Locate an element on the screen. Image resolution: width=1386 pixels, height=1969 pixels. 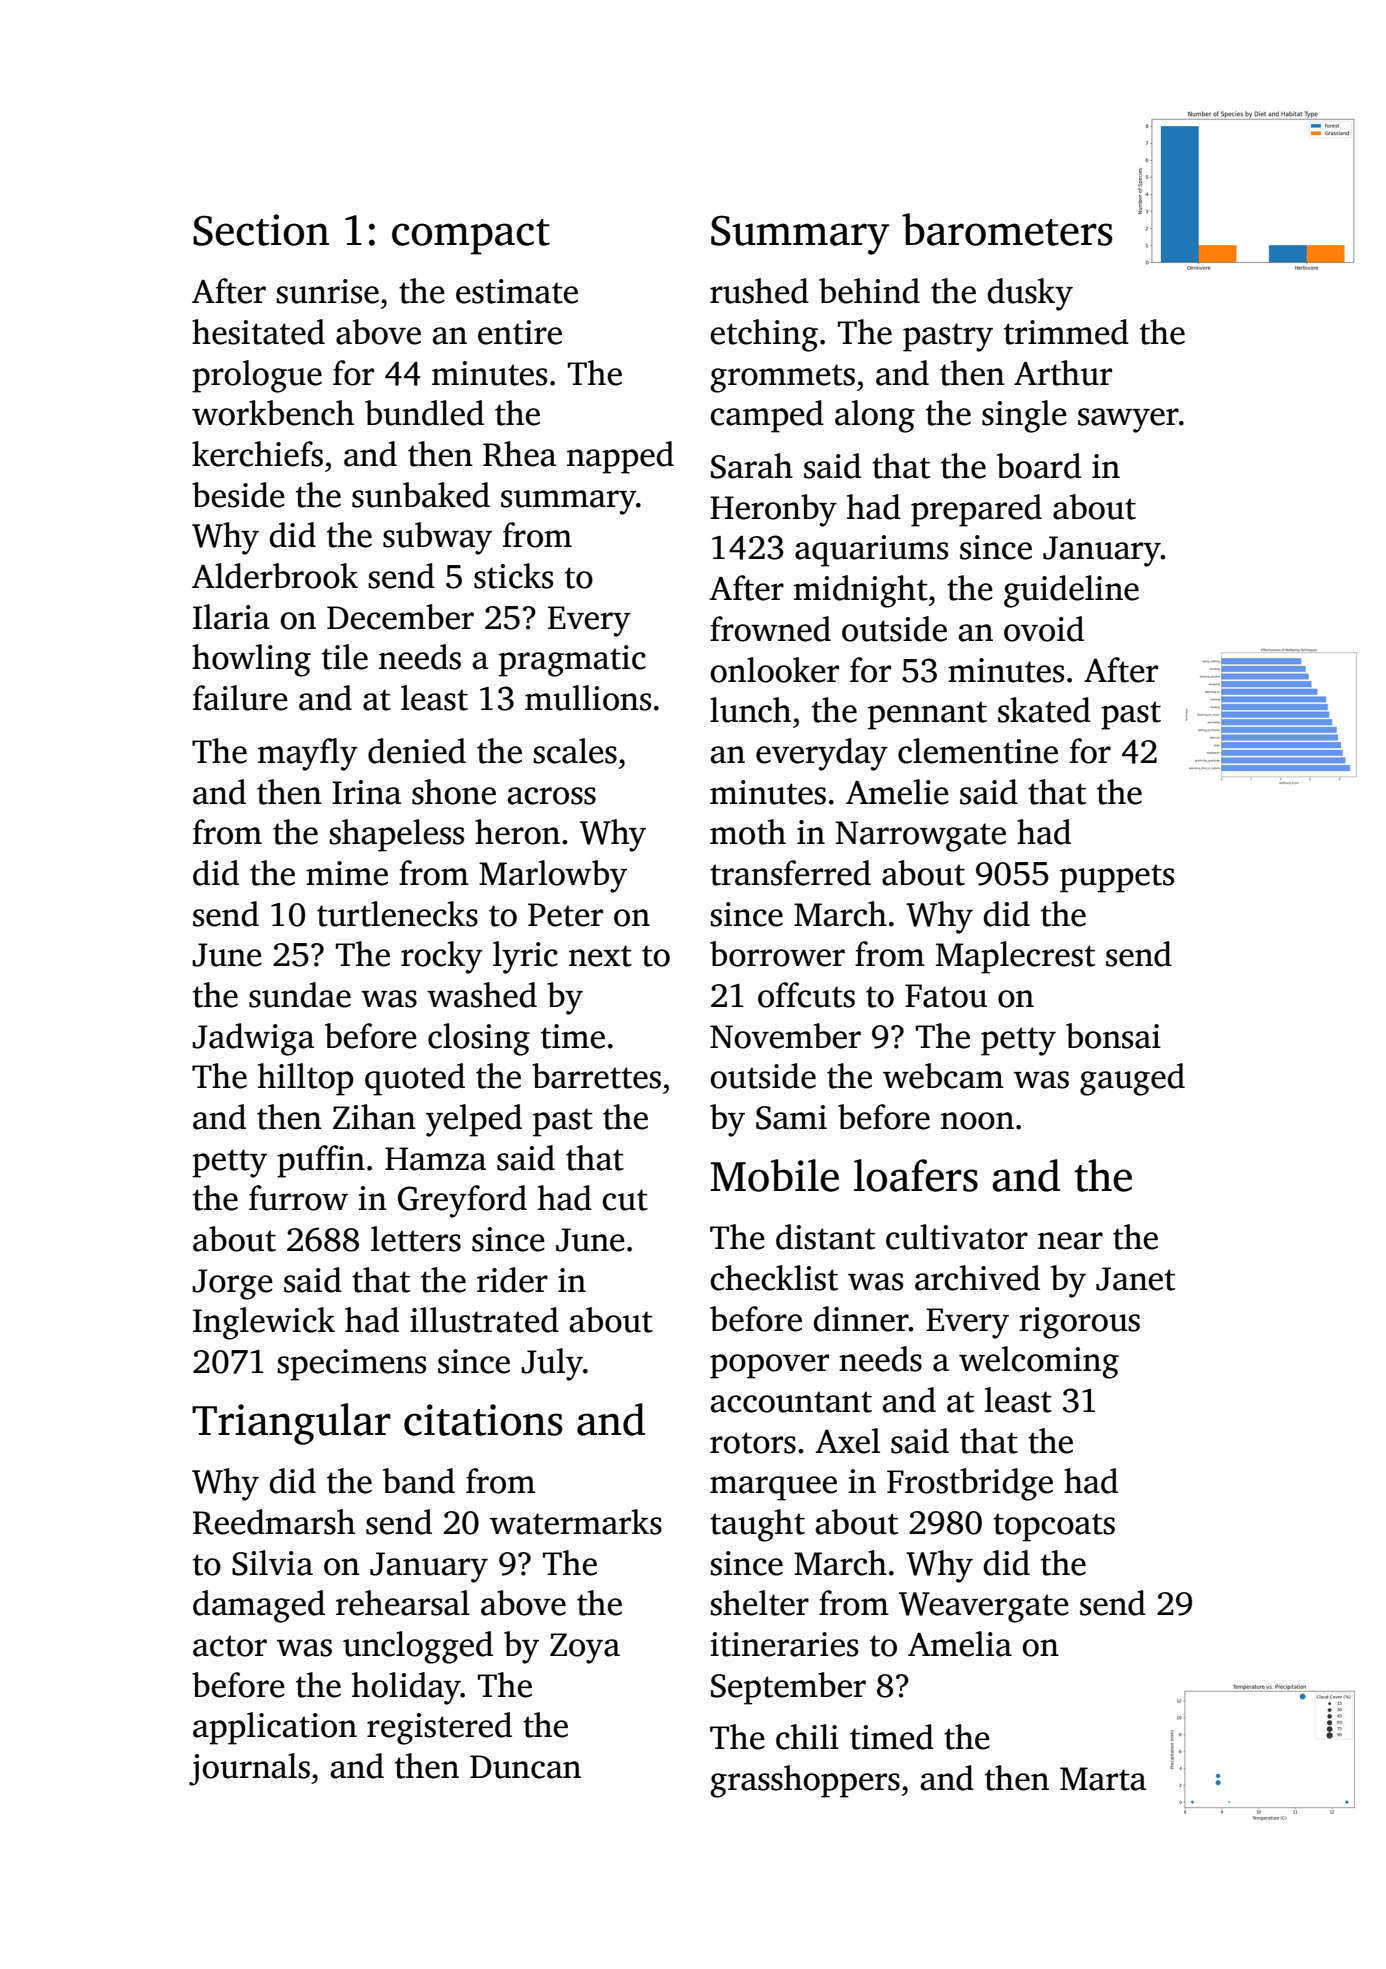
hilltop is located at coordinates (306, 1079).
